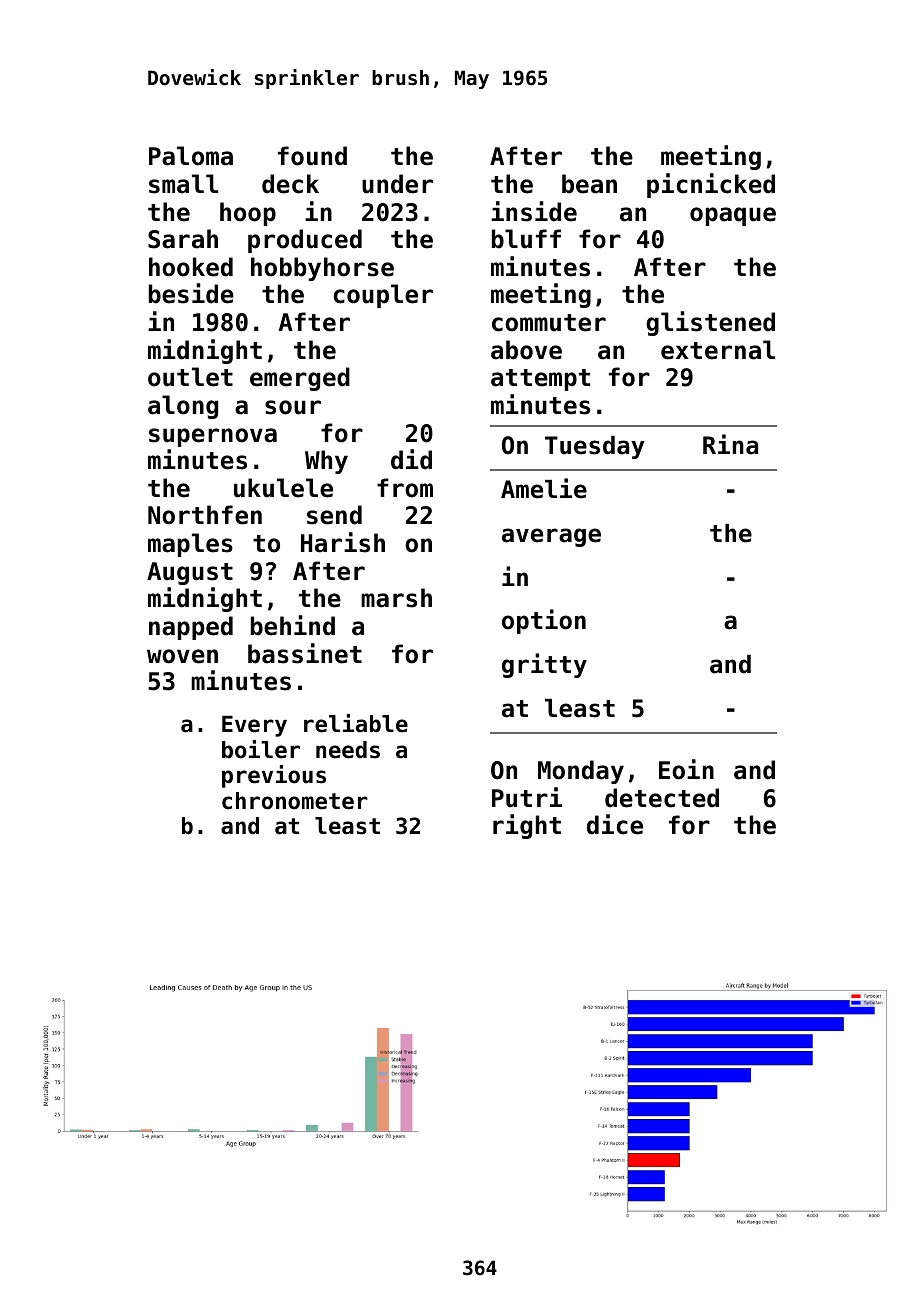 The image size is (924, 1311). Describe the element at coordinates (526, 239) in the document. I see `bluff` at that location.
